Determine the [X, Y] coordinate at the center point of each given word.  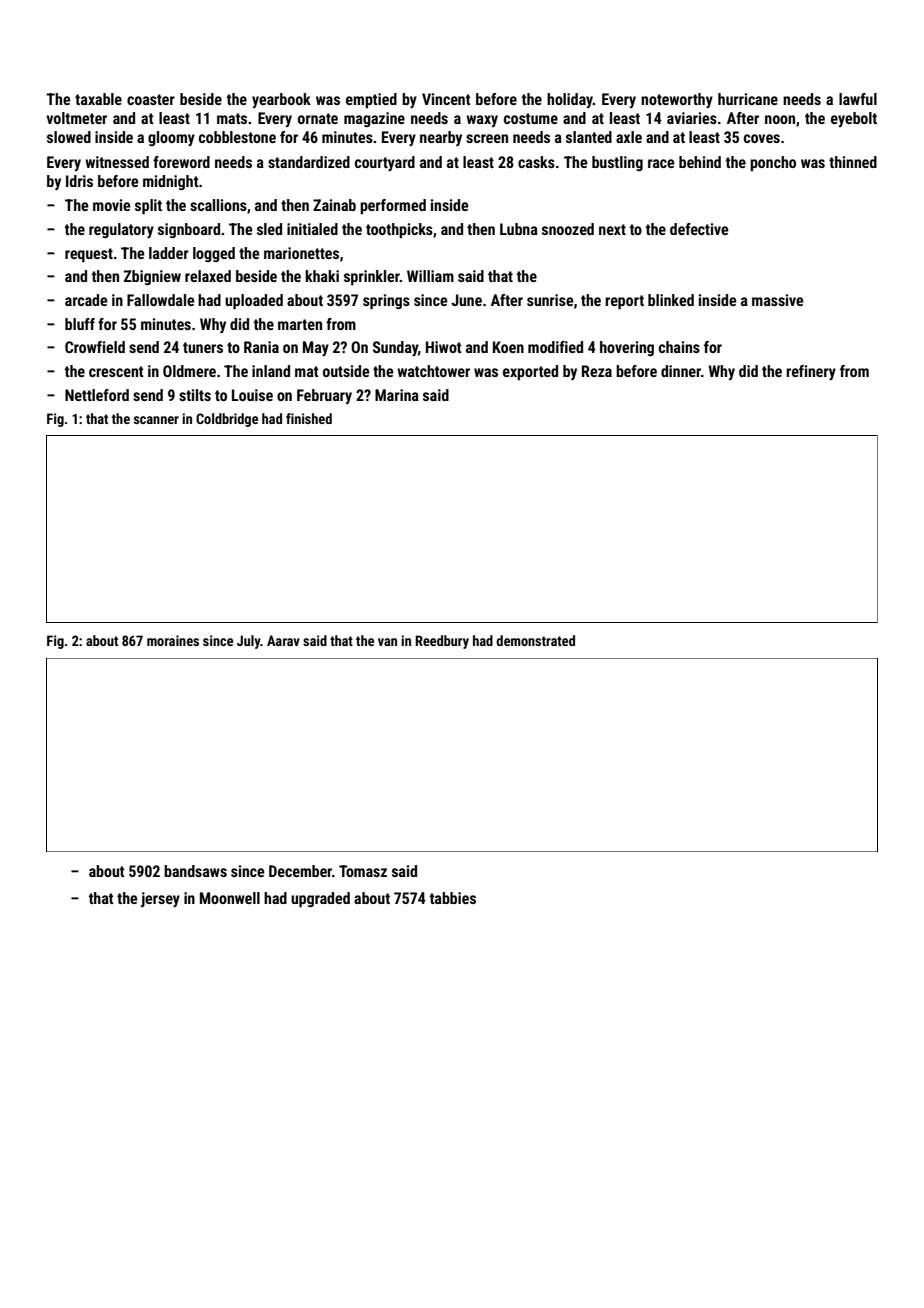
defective [699, 229]
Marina [397, 395]
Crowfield [95, 347]
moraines [173, 640]
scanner [156, 420]
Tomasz [363, 871]
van [387, 642]
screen [487, 138]
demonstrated [535, 640]
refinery [811, 372]
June [466, 300]
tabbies [453, 898]
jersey [160, 899]
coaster [151, 99]
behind [700, 162]
